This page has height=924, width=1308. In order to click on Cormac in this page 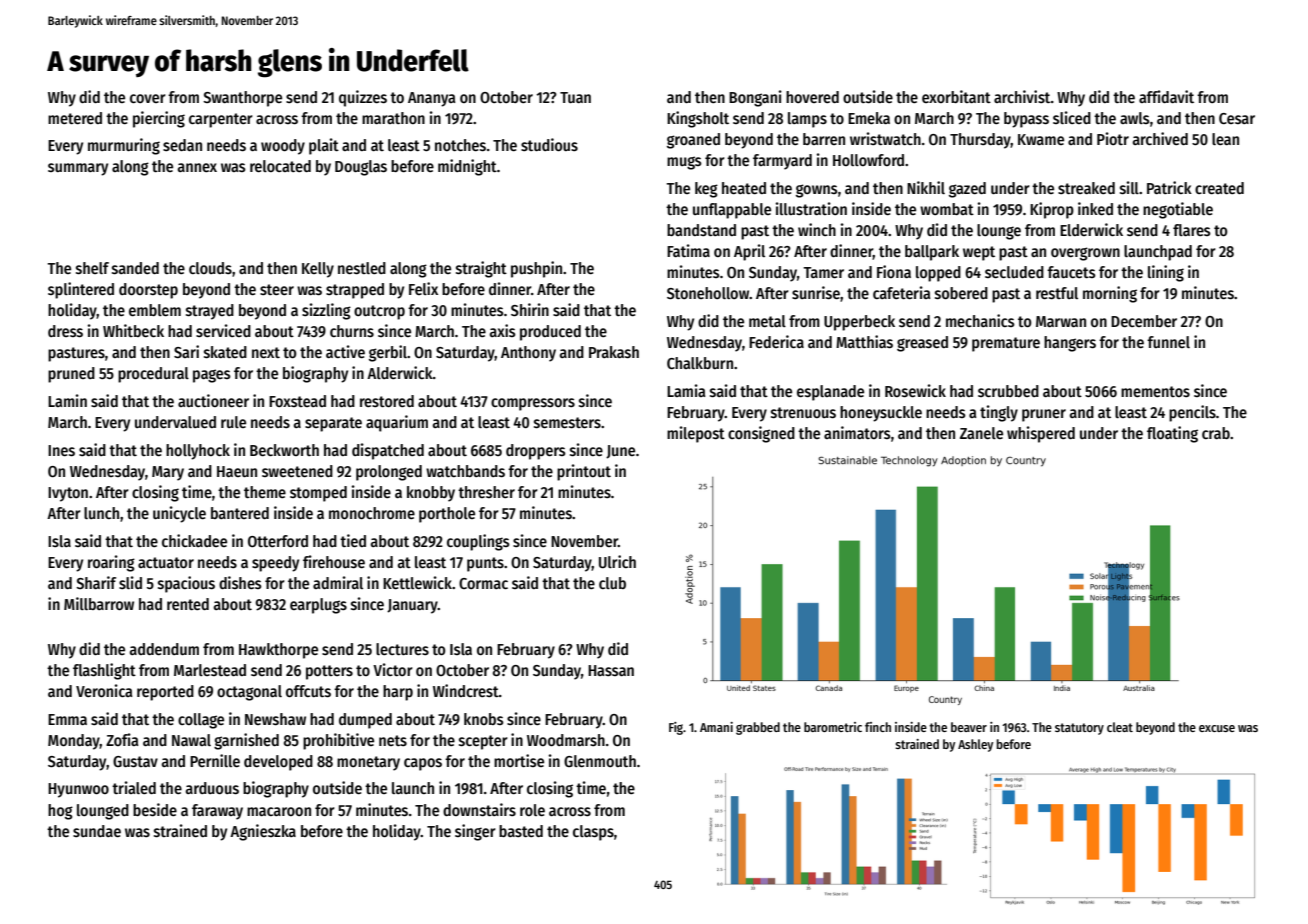, I will do `click(483, 583)`.
